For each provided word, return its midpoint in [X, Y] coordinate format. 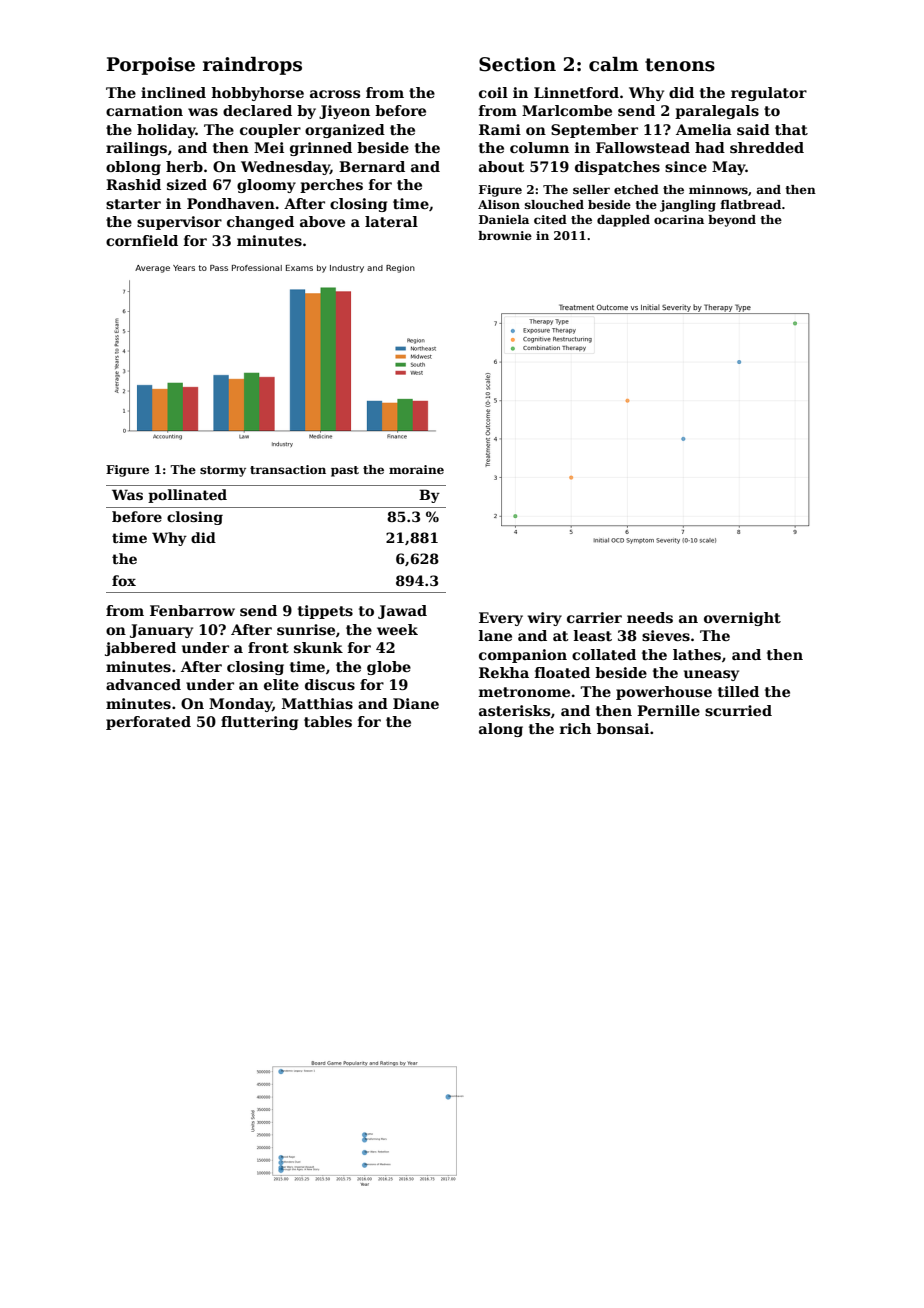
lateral [391, 221]
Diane [416, 703]
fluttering [259, 723]
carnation [144, 110]
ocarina [679, 219]
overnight [742, 619]
